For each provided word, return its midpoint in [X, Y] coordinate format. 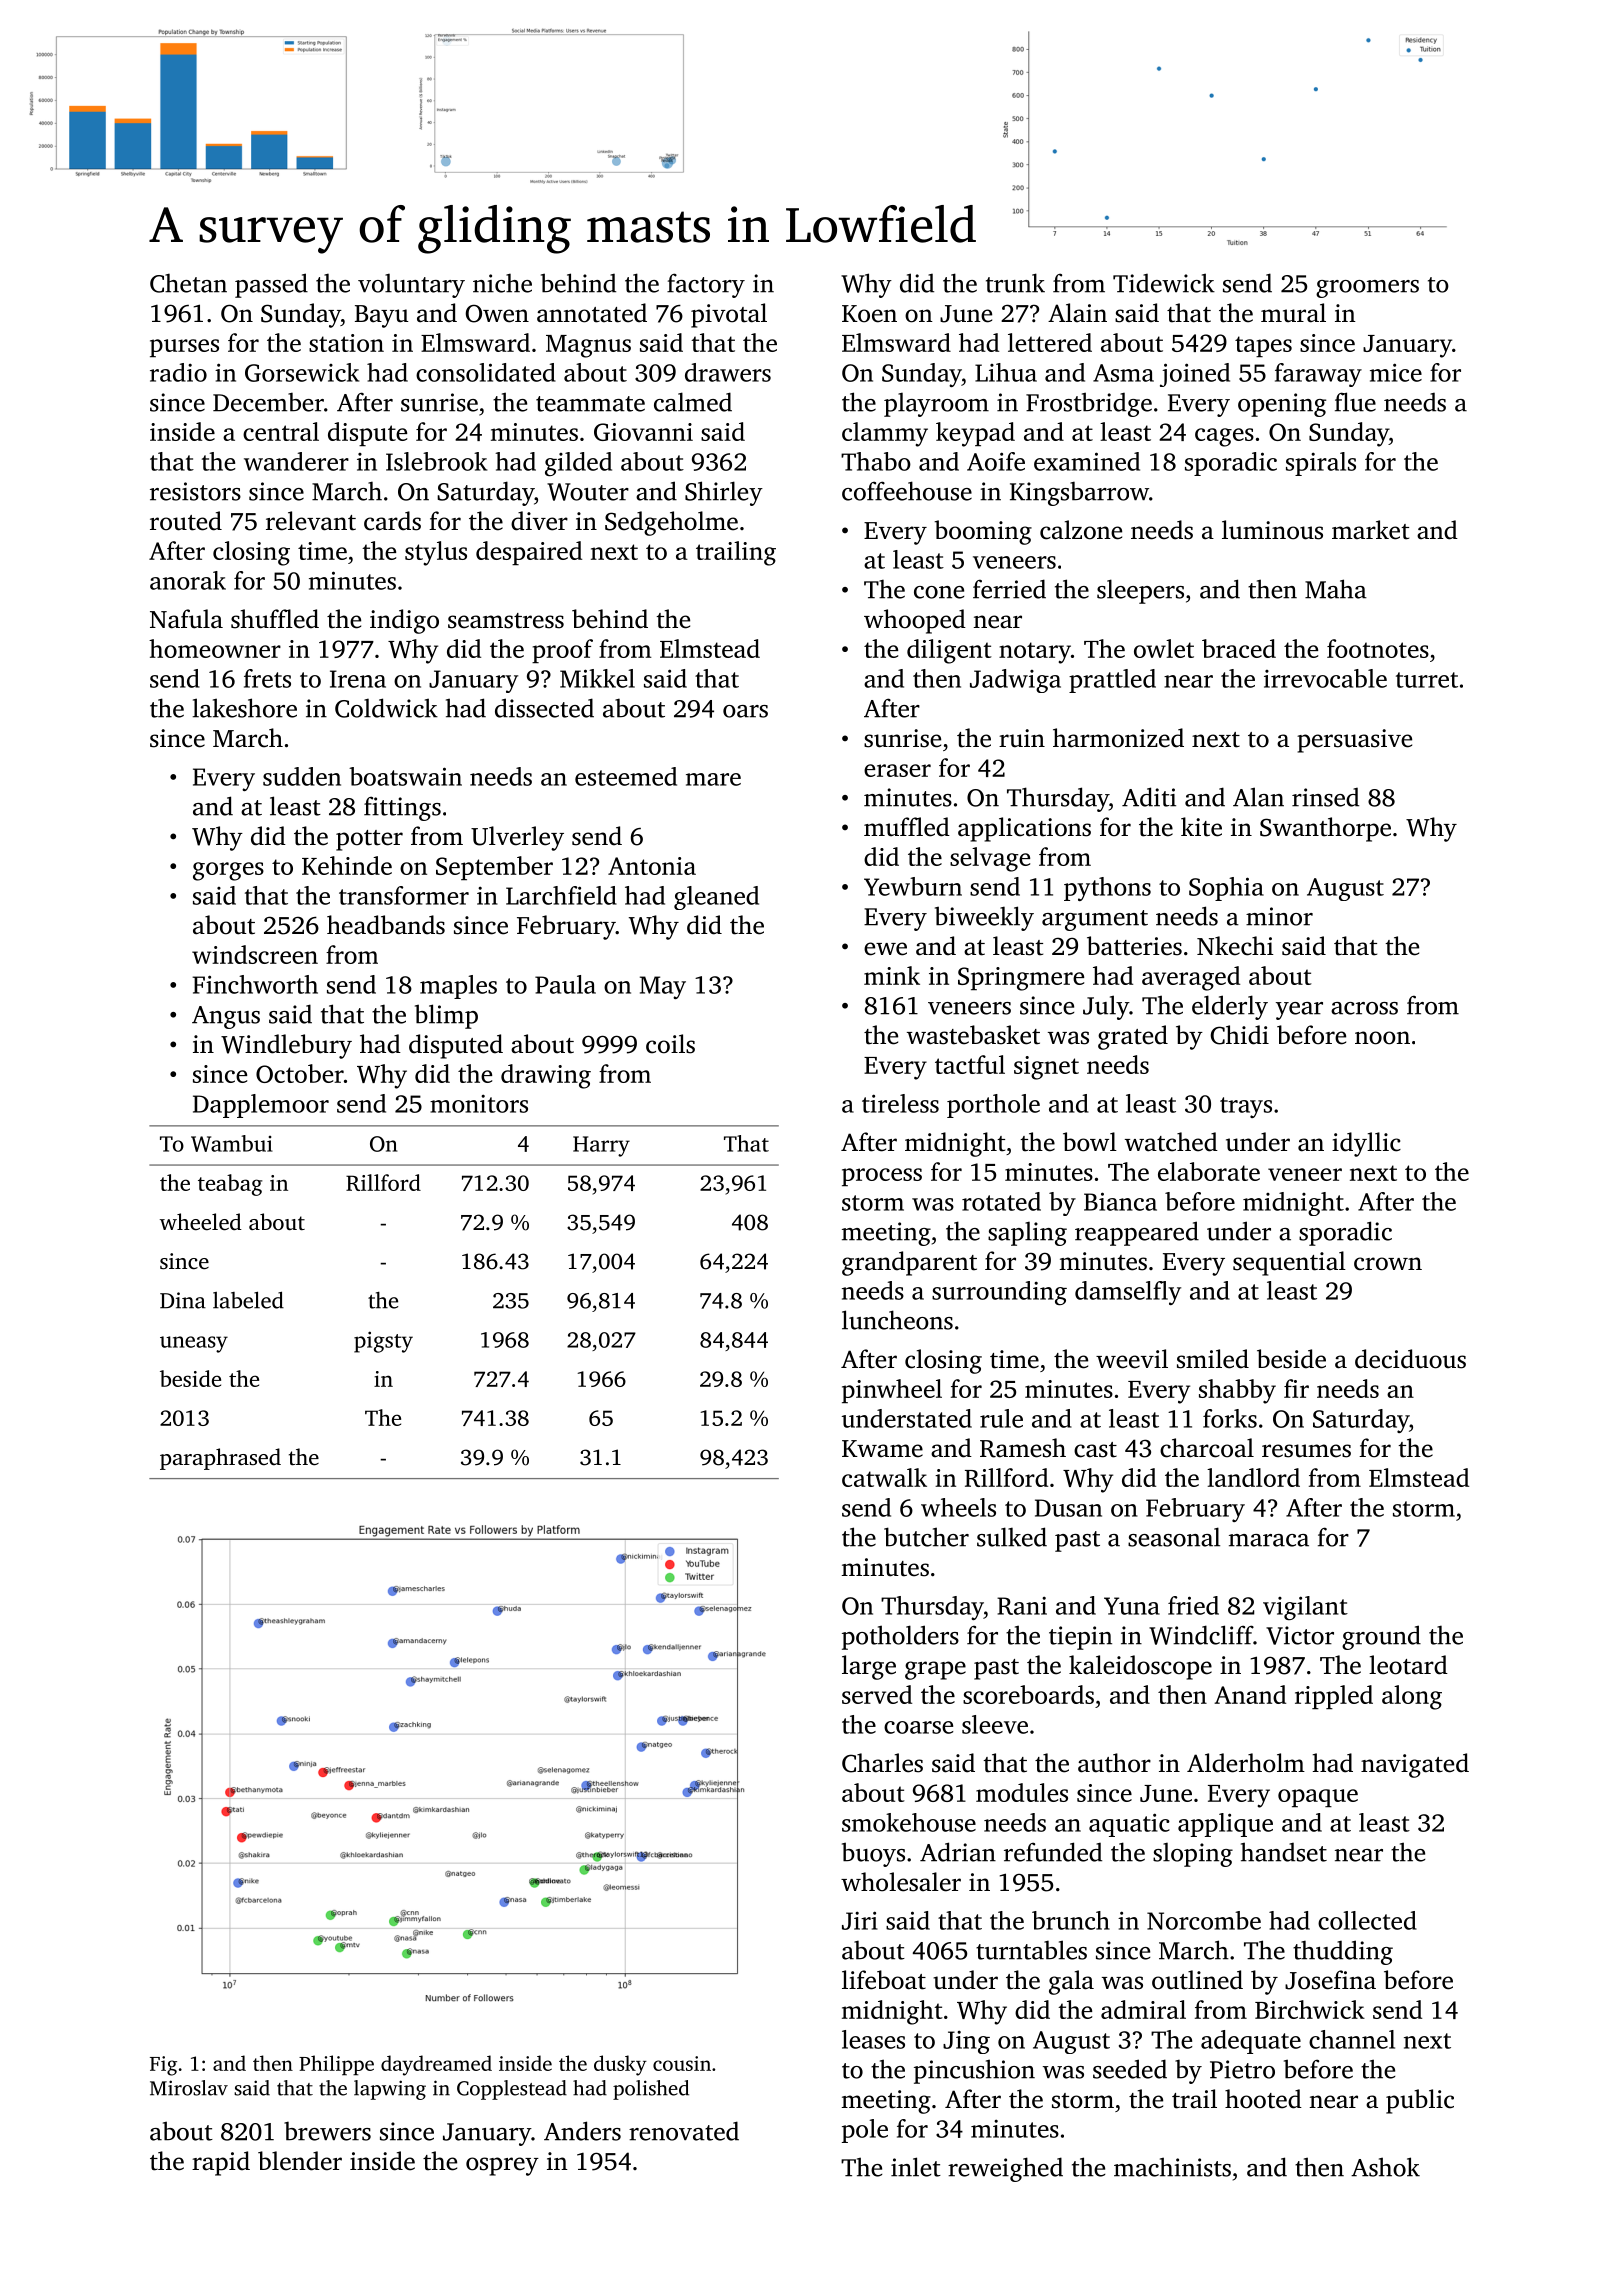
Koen [869, 314]
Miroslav [189, 2088]
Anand [1250, 1694]
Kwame [882, 1449]
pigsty [383, 1342]
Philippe [336, 2065]
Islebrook [436, 461]
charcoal [1207, 1448]
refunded [1053, 1852]
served [877, 1694]
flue [1355, 402]
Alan [1258, 797]
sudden [302, 776]
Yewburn [913, 886]
